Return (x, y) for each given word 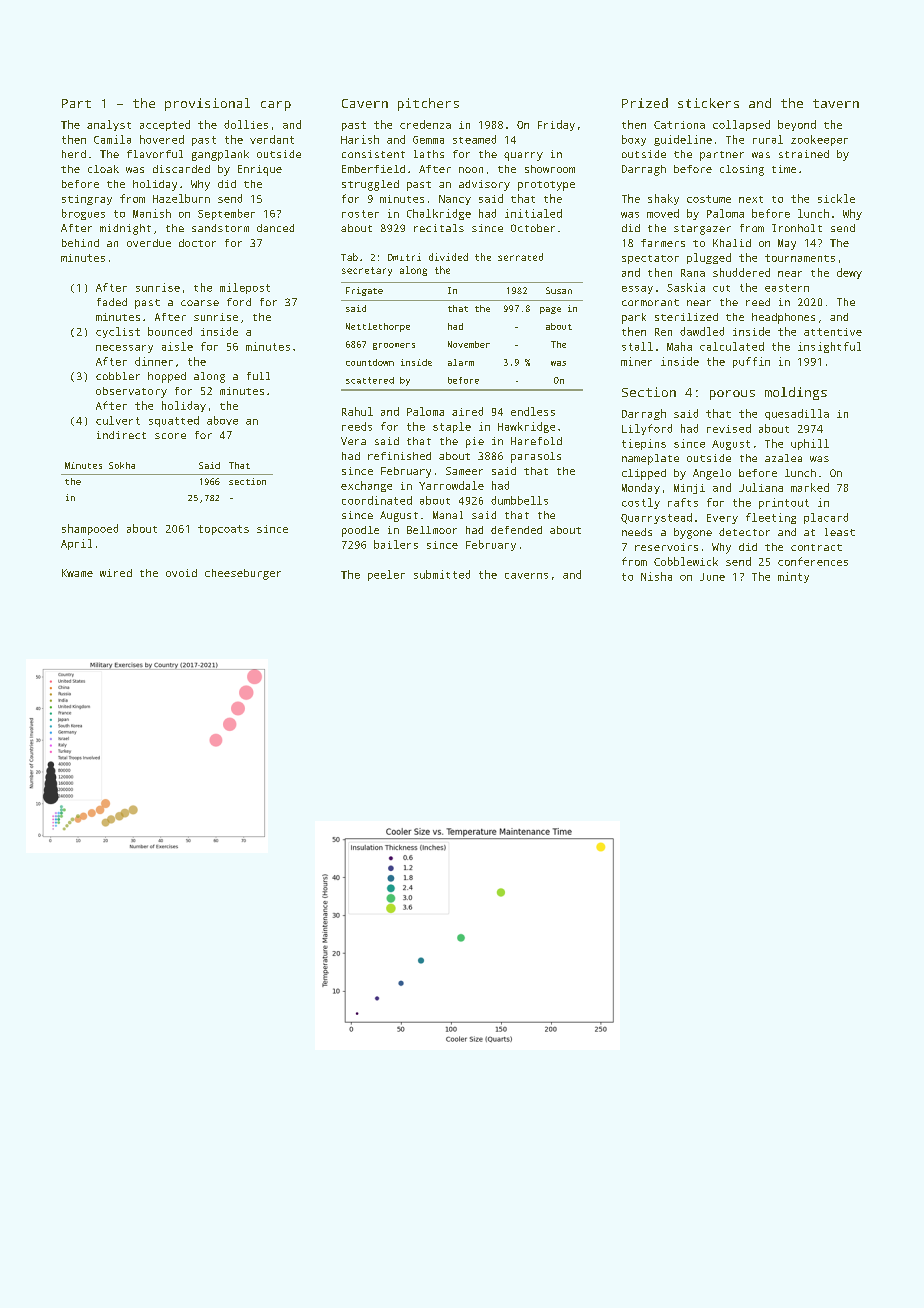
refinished (399, 456)
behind (80, 243)
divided (448, 257)
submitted (442, 574)
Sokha (122, 465)
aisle (177, 346)
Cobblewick (686, 561)
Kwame (77, 573)
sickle (836, 198)
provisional (207, 104)
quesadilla (797, 414)
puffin (751, 362)
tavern (836, 103)
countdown (370, 362)
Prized (645, 103)
